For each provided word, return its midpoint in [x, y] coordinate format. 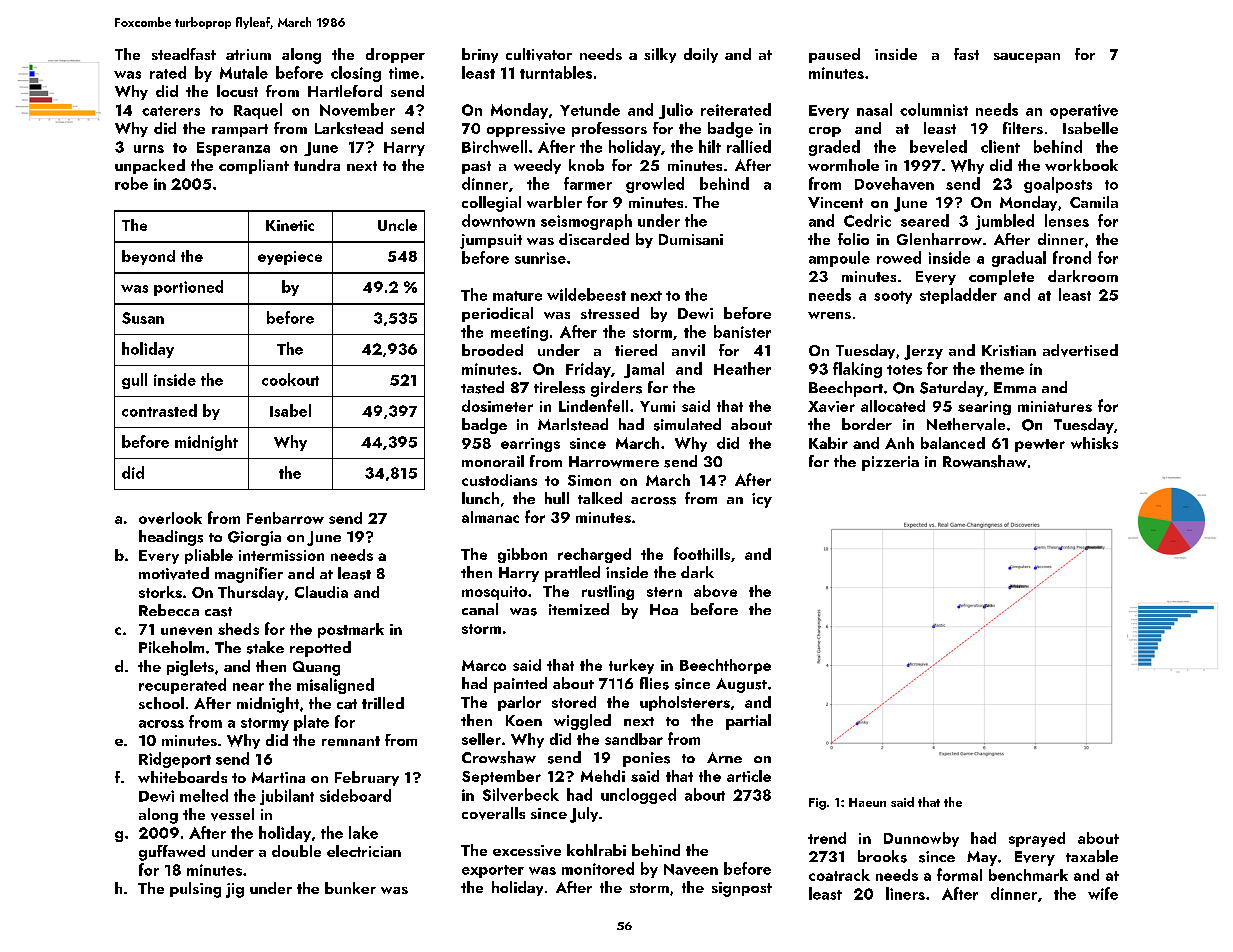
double [296, 851]
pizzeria [890, 463]
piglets [190, 668]
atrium [248, 54]
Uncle [397, 225]
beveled [938, 146]
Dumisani [691, 239]
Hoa [664, 609]
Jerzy [923, 352]
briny [480, 55]
